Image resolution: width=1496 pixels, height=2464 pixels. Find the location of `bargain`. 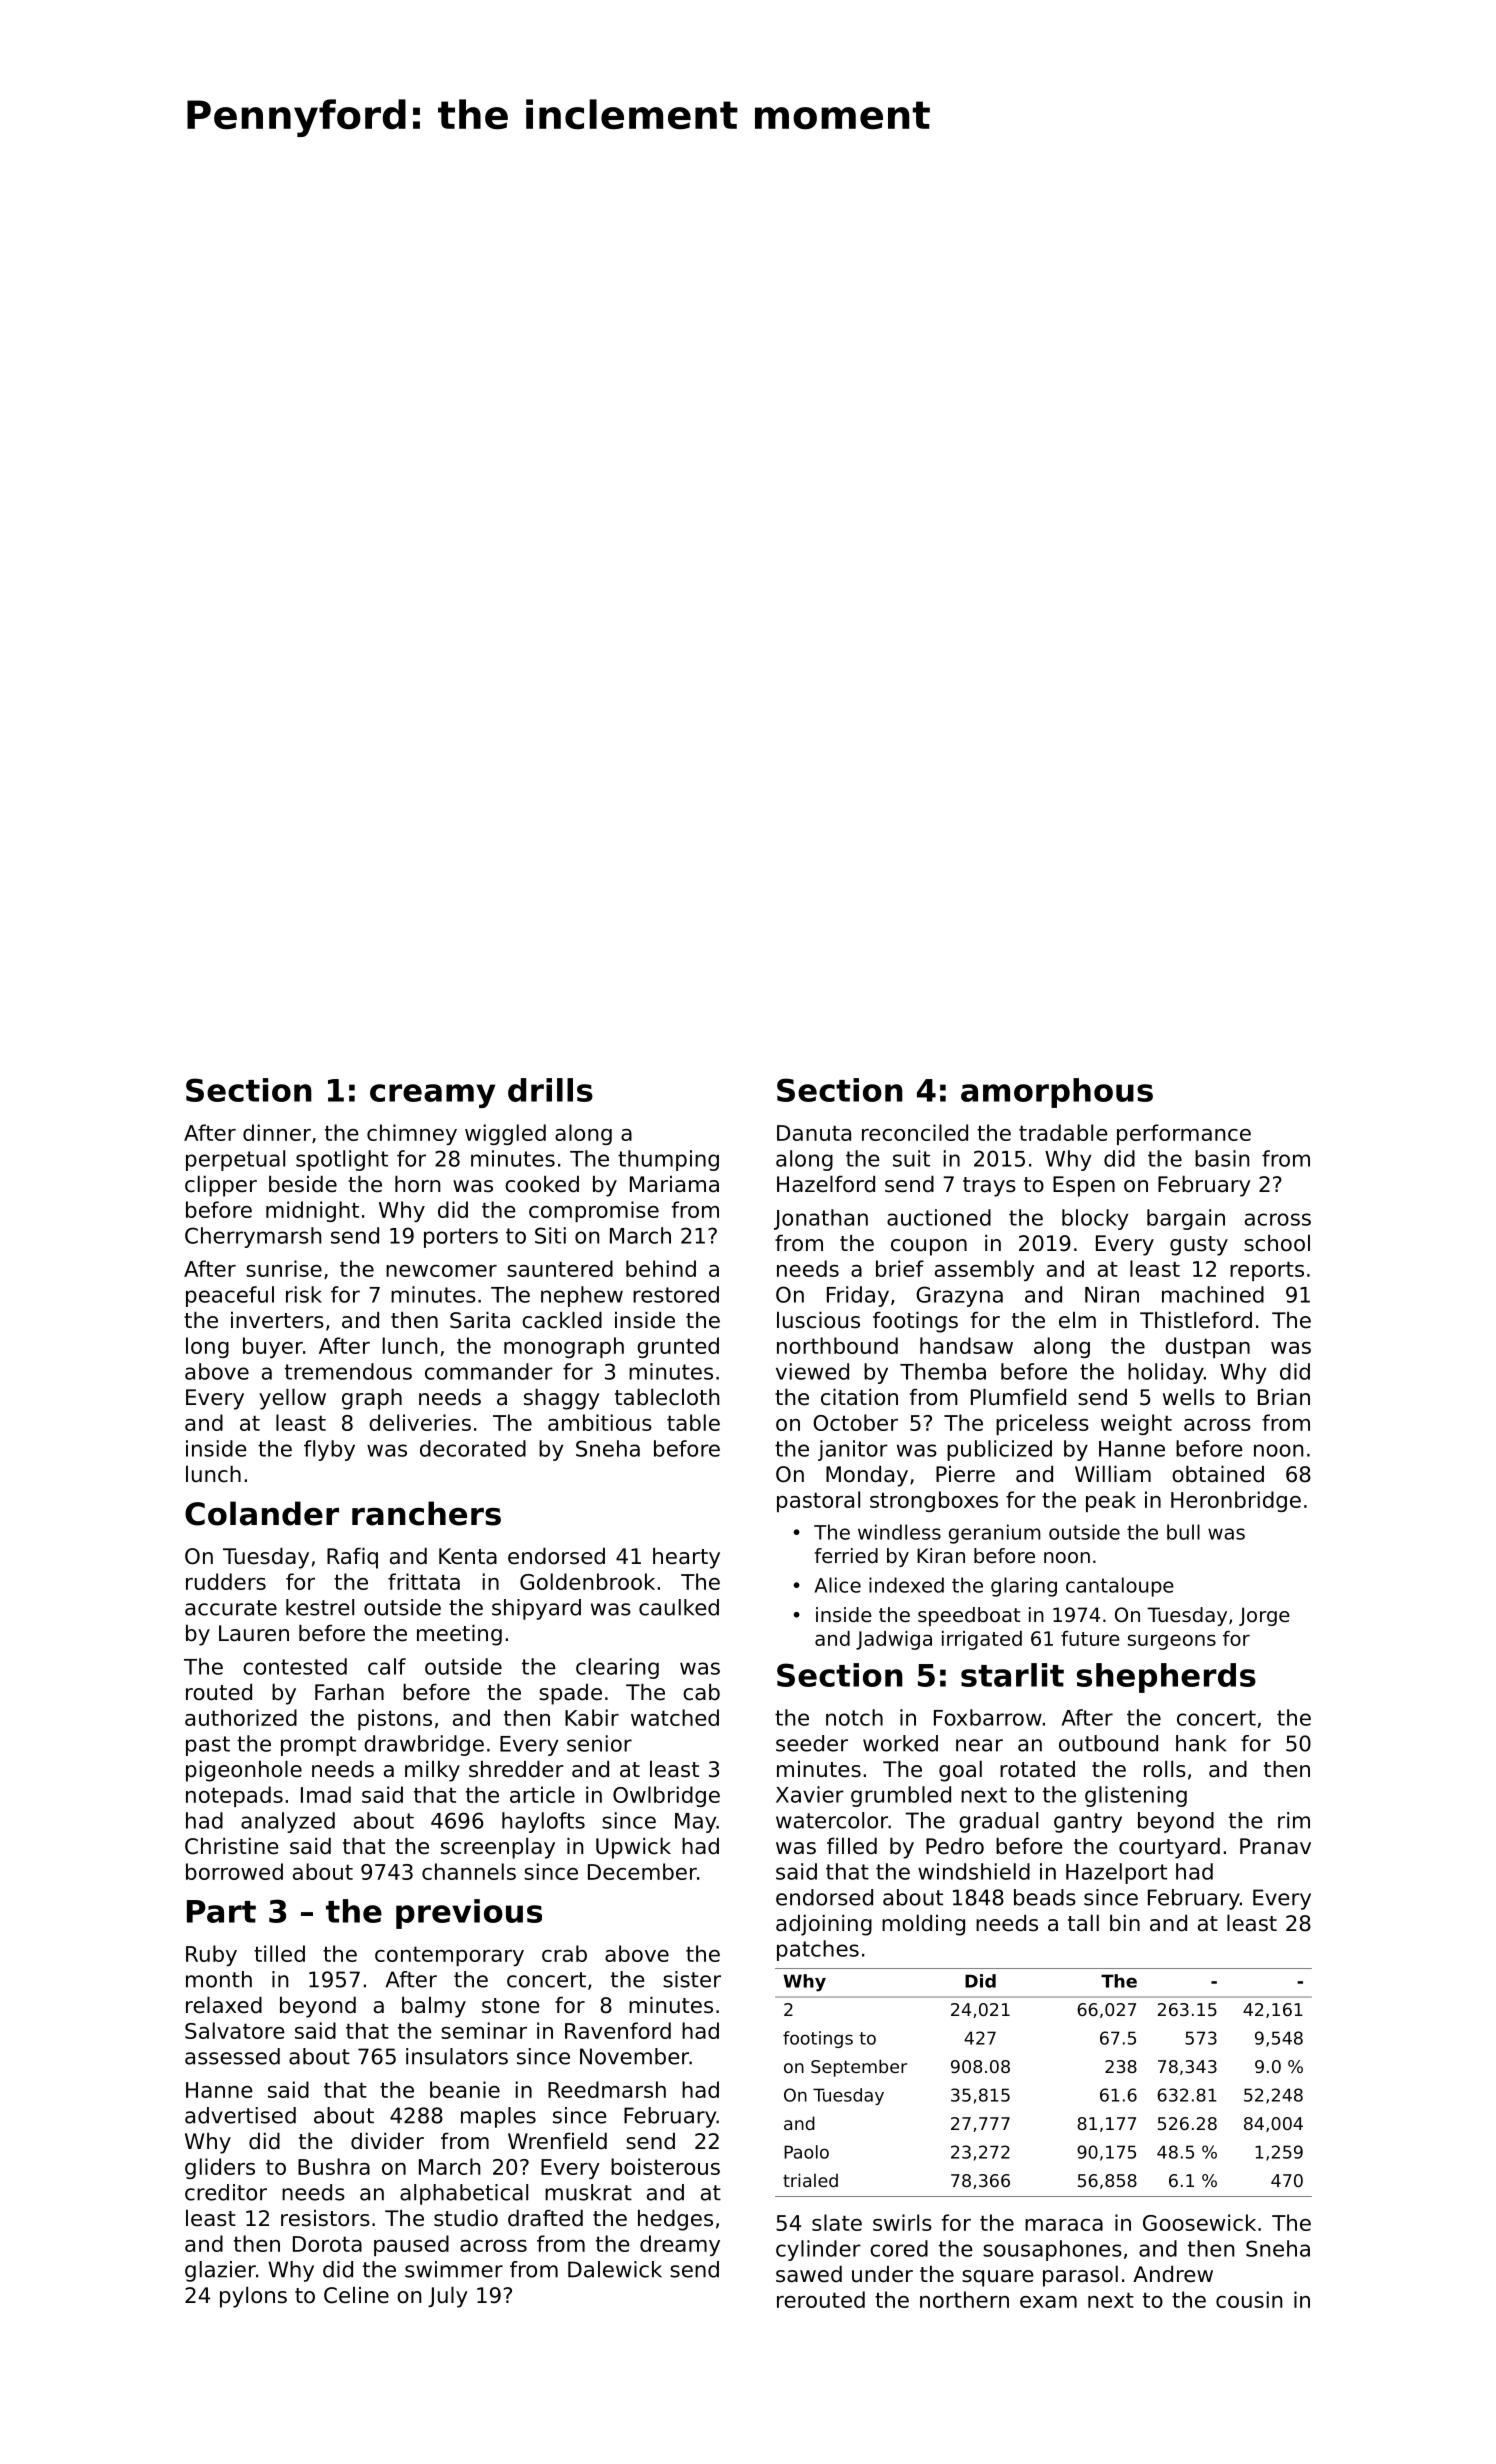

bargain is located at coordinates (1186, 1219).
